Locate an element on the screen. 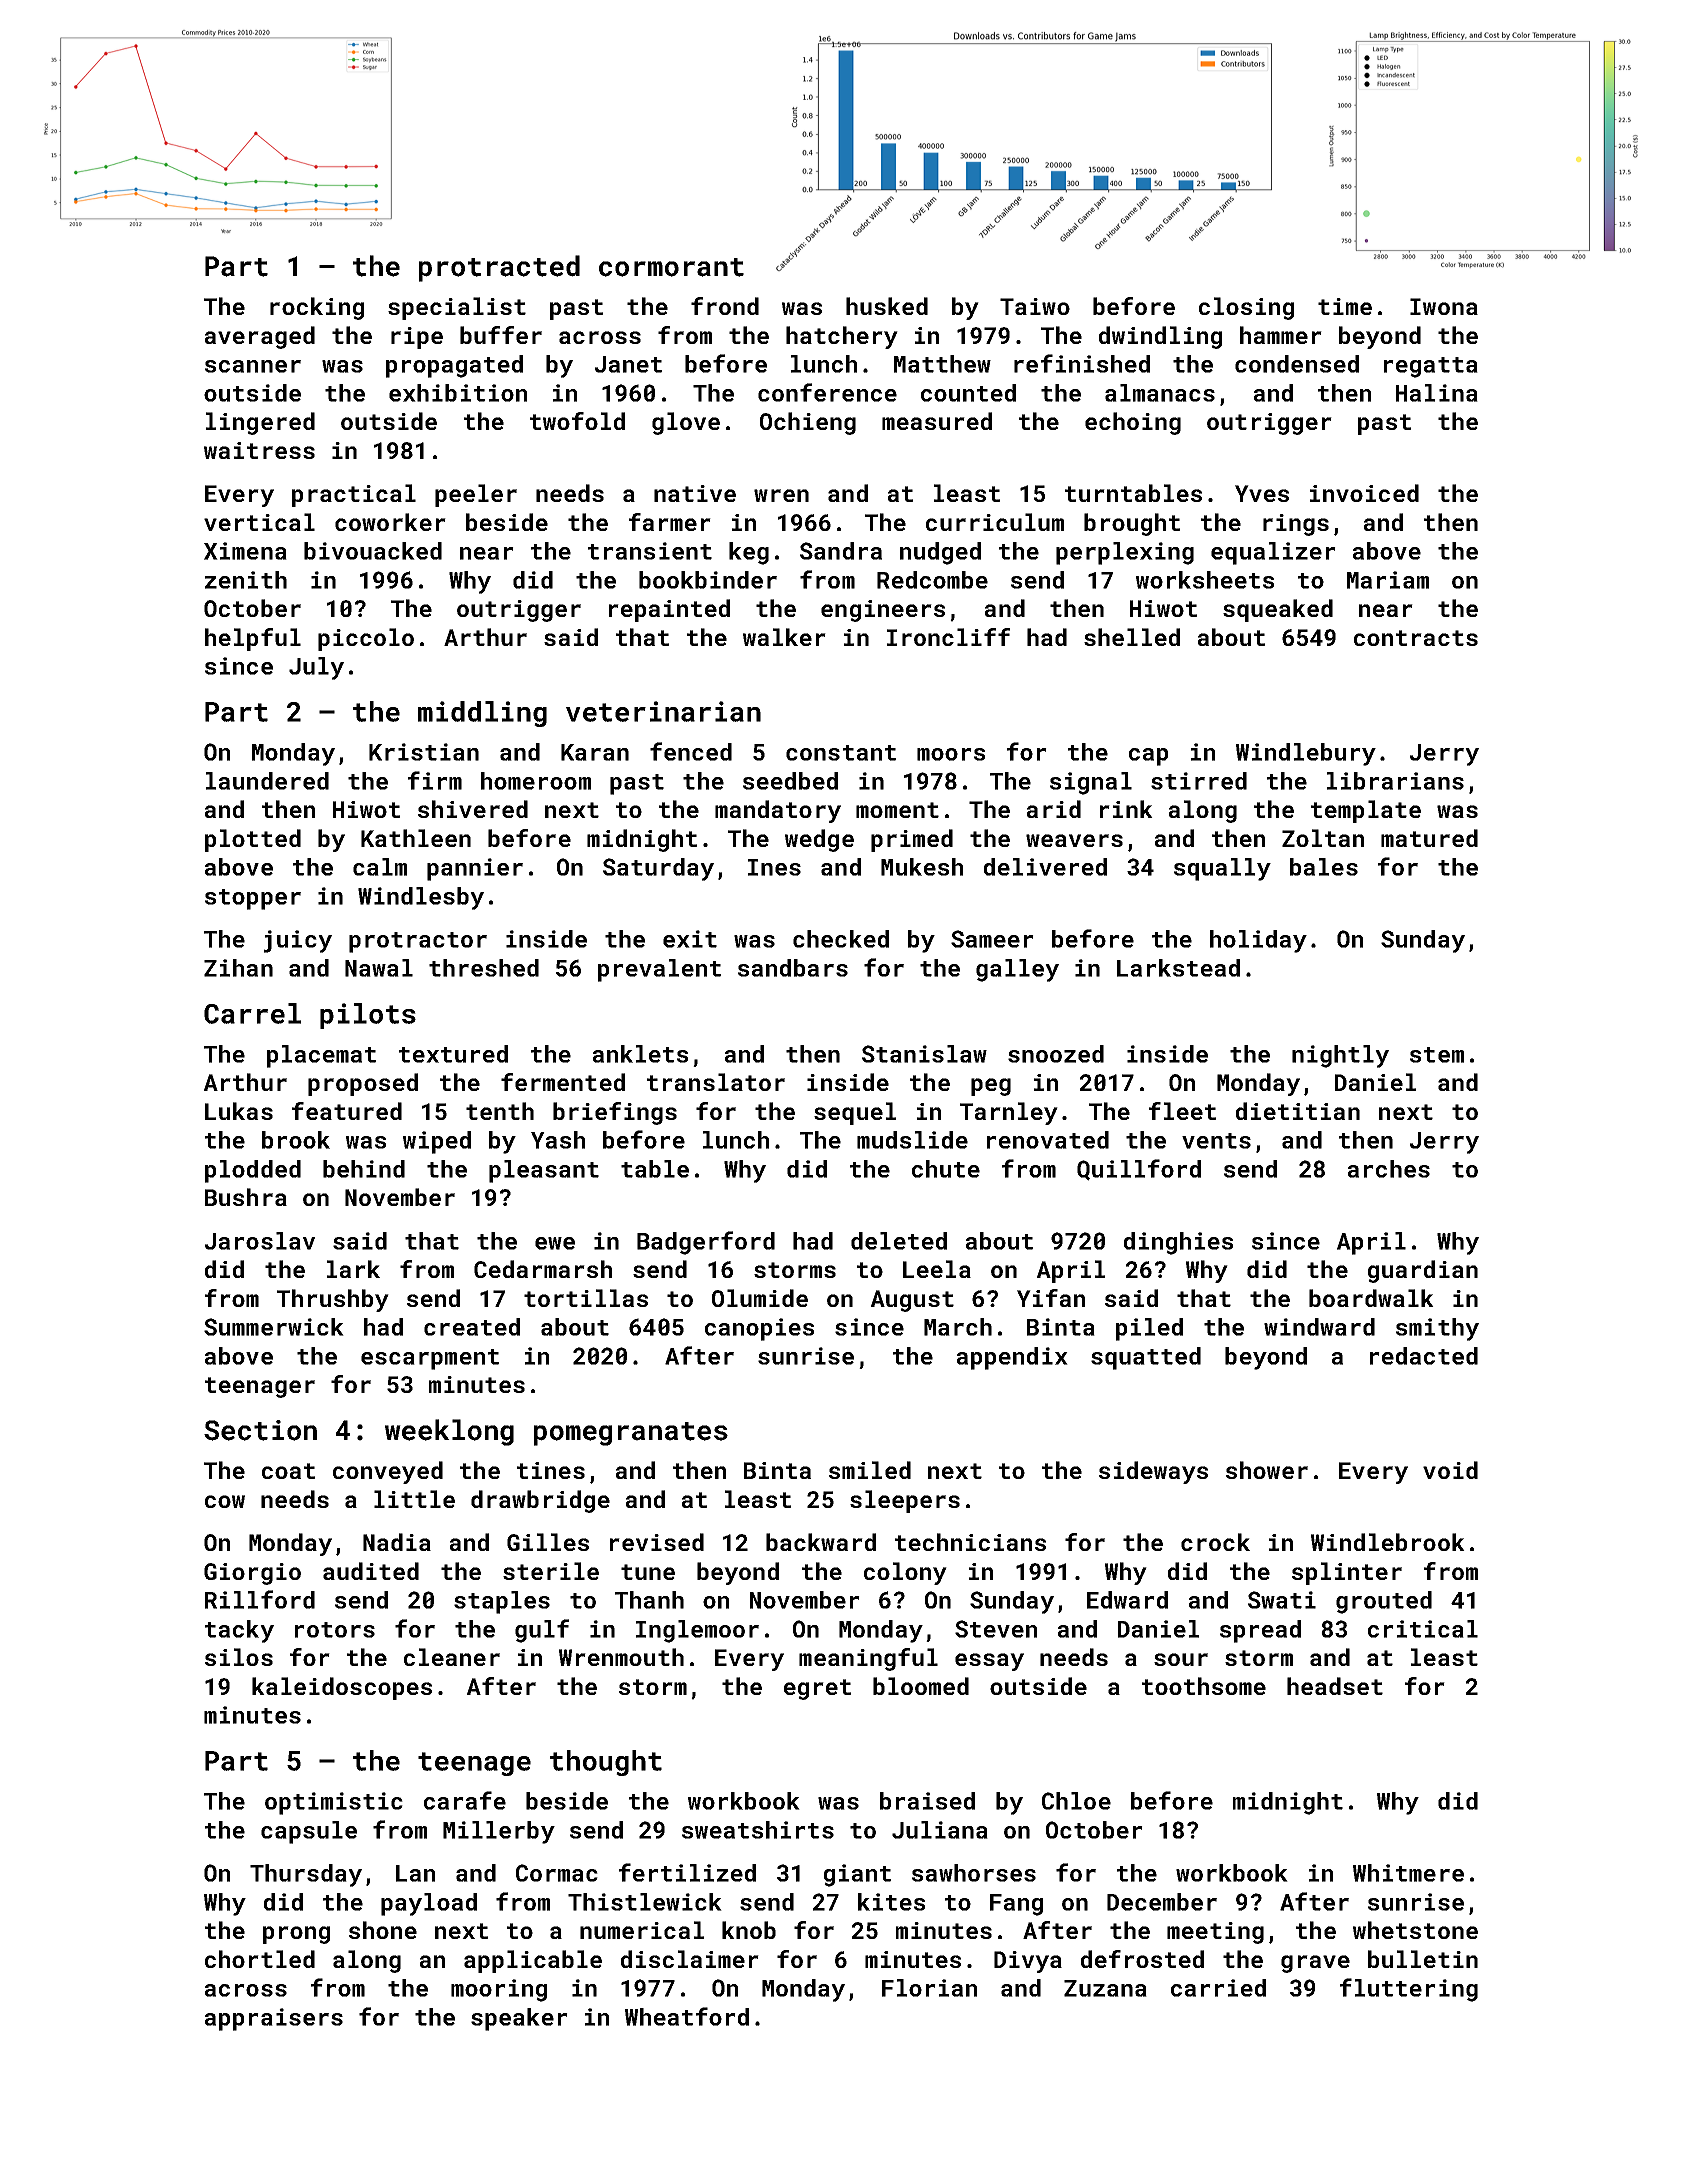  carried is located at coordinates (1218, 1988).
